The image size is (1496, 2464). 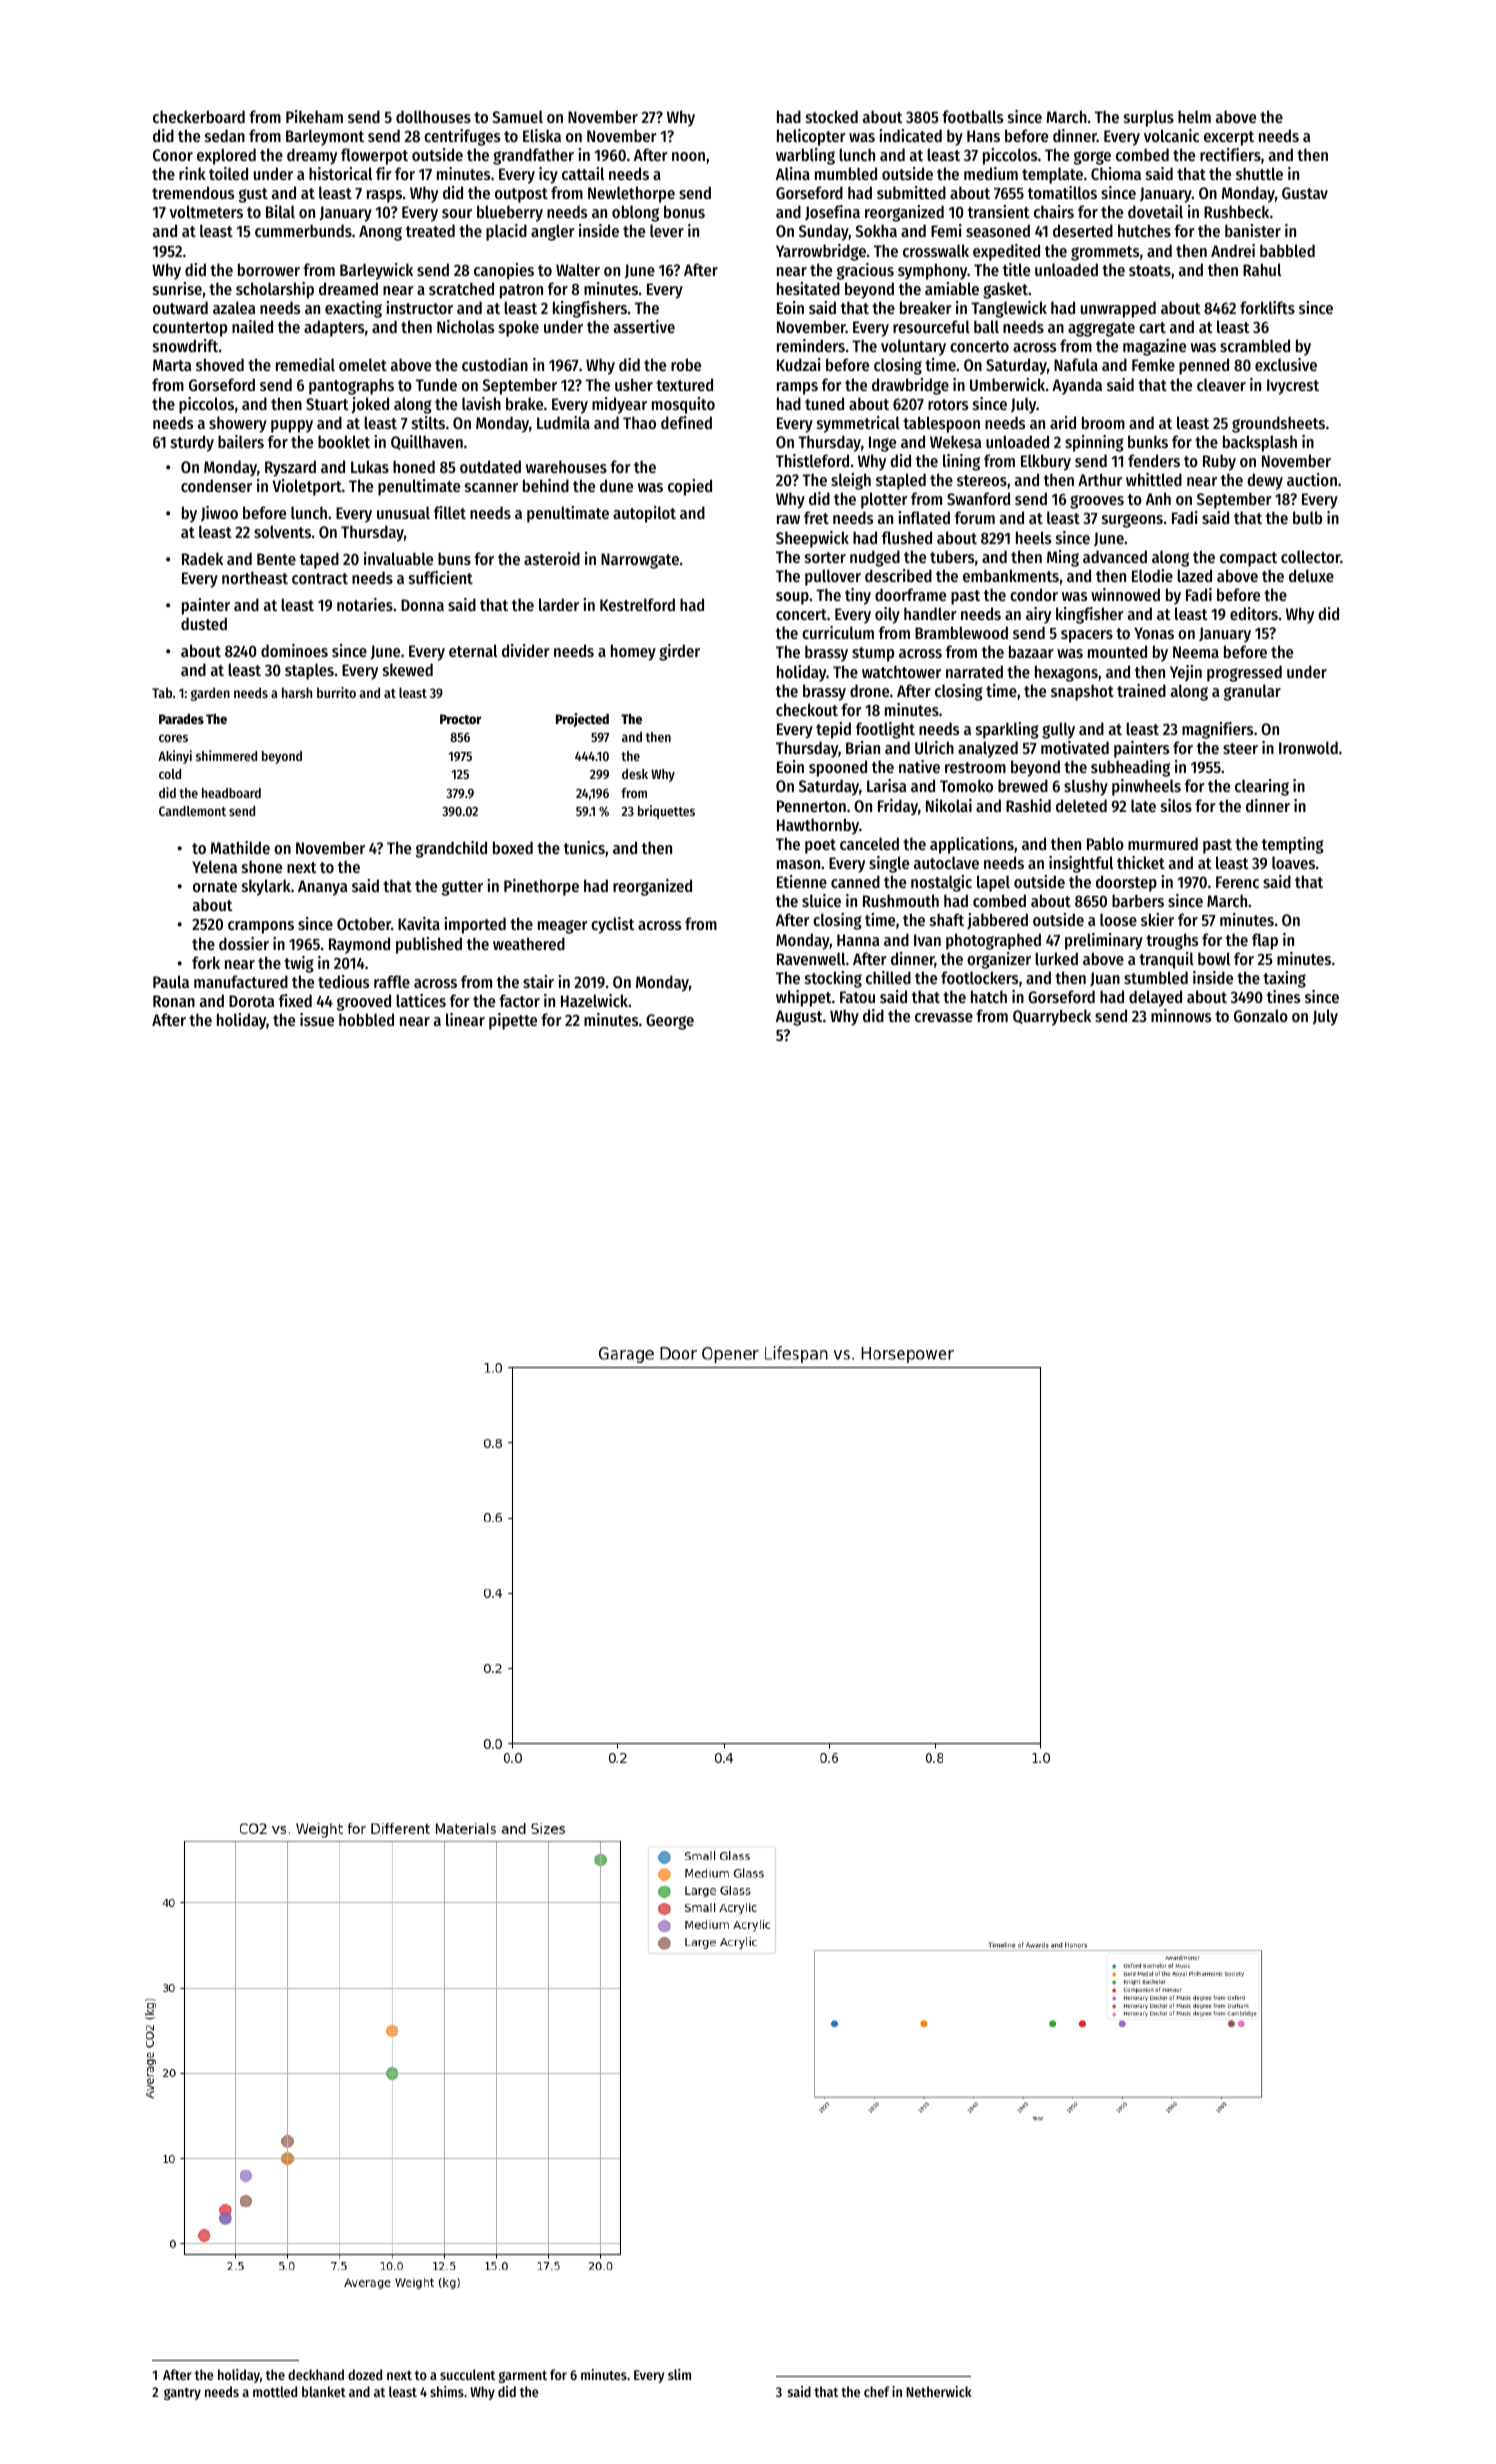 What do you see at coordinates (366, 1019) in the image?
I see `hobbled` at bounding box center [366, 1019].
